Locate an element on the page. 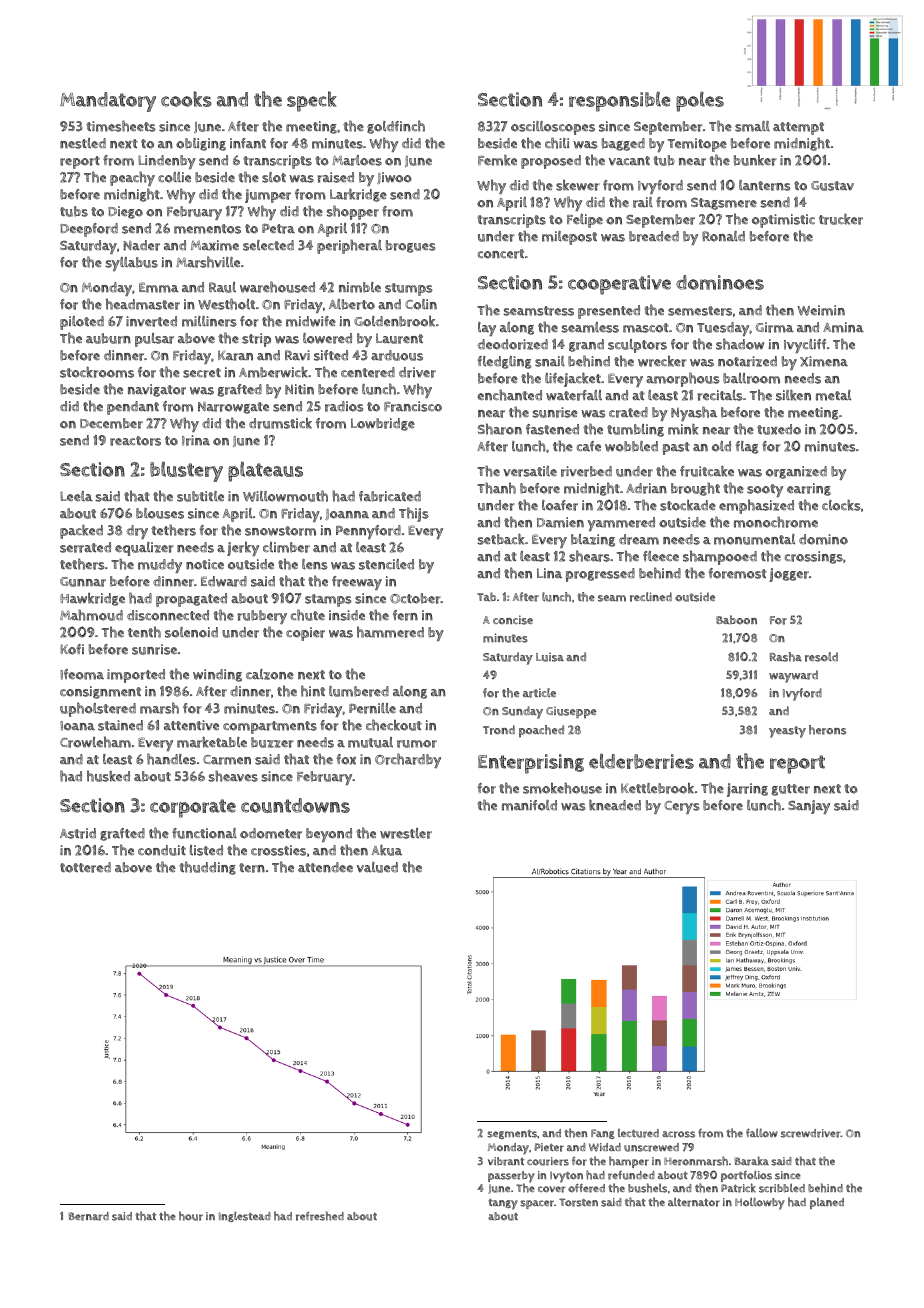 This document has width=924, height=1308. yeasty is located at coordinates (787, 732).
